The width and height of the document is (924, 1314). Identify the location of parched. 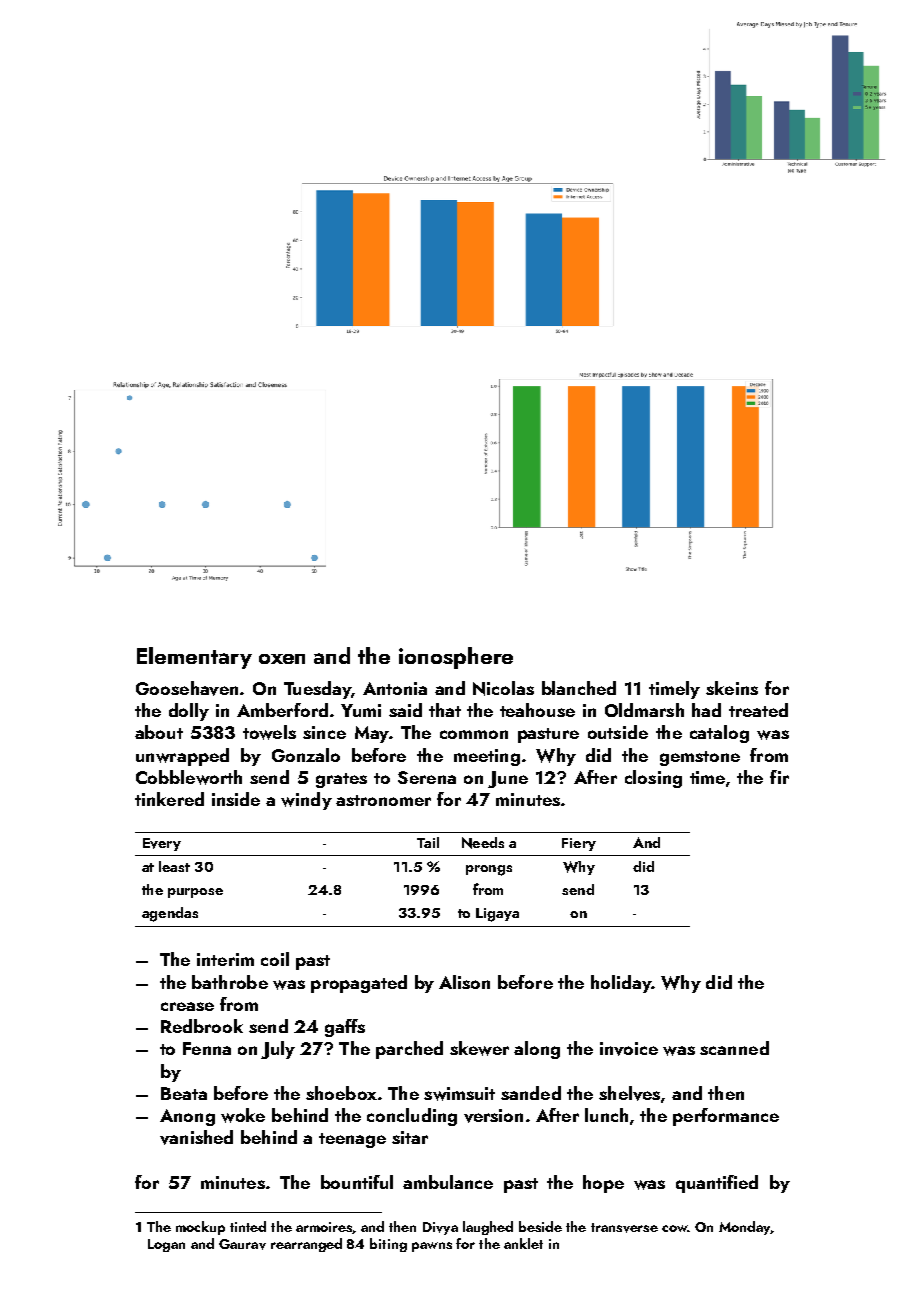
(409, 1050).
